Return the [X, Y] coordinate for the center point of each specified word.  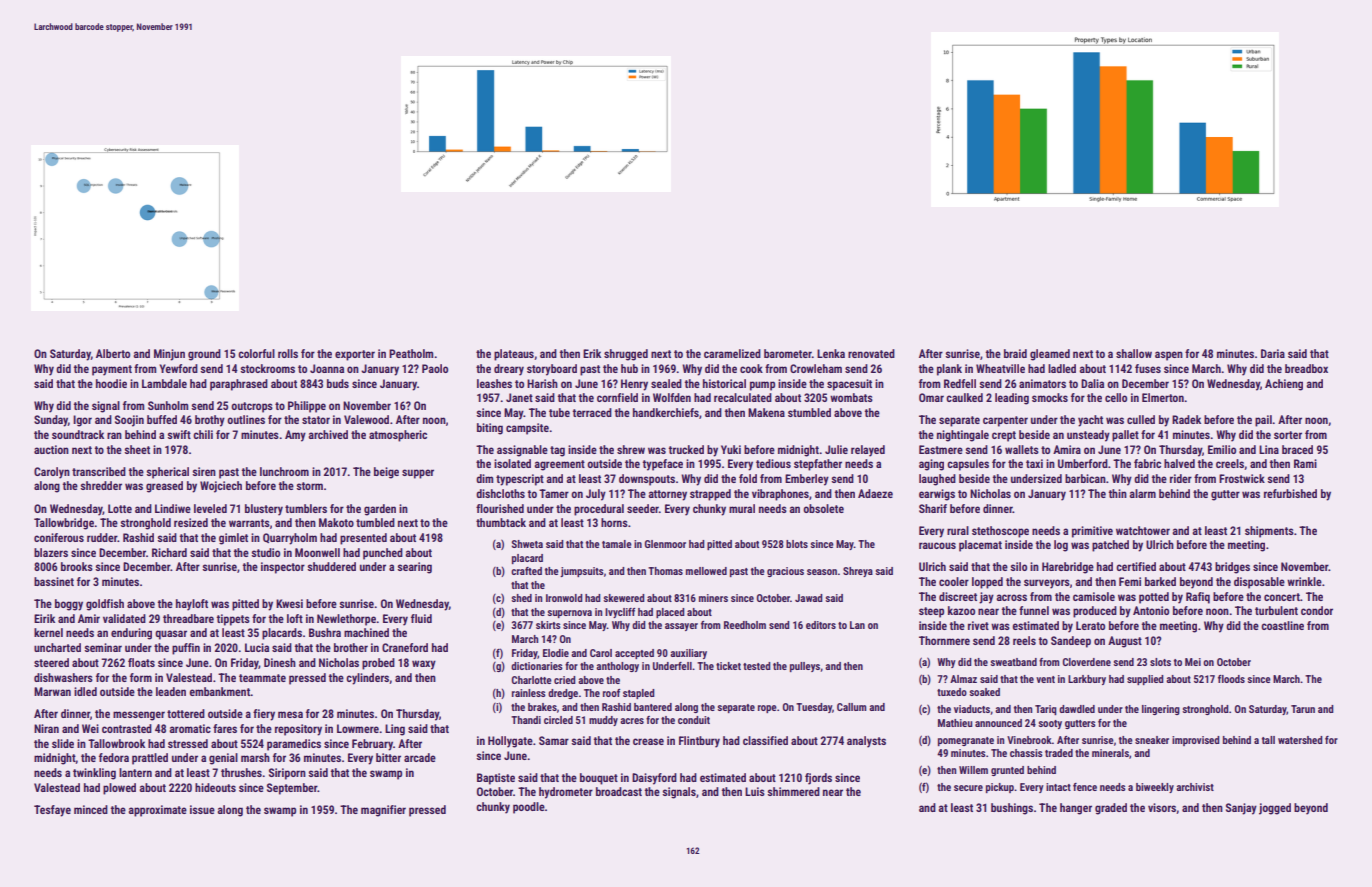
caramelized [732, 353]
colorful [256, 353]
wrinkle [1304, 581]
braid [1015, 353]
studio [265, 552]
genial [223, 759]
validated [124, 618]
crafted [526, 571]
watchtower [1143, 530]
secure [968, 788]
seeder [643, 508]
